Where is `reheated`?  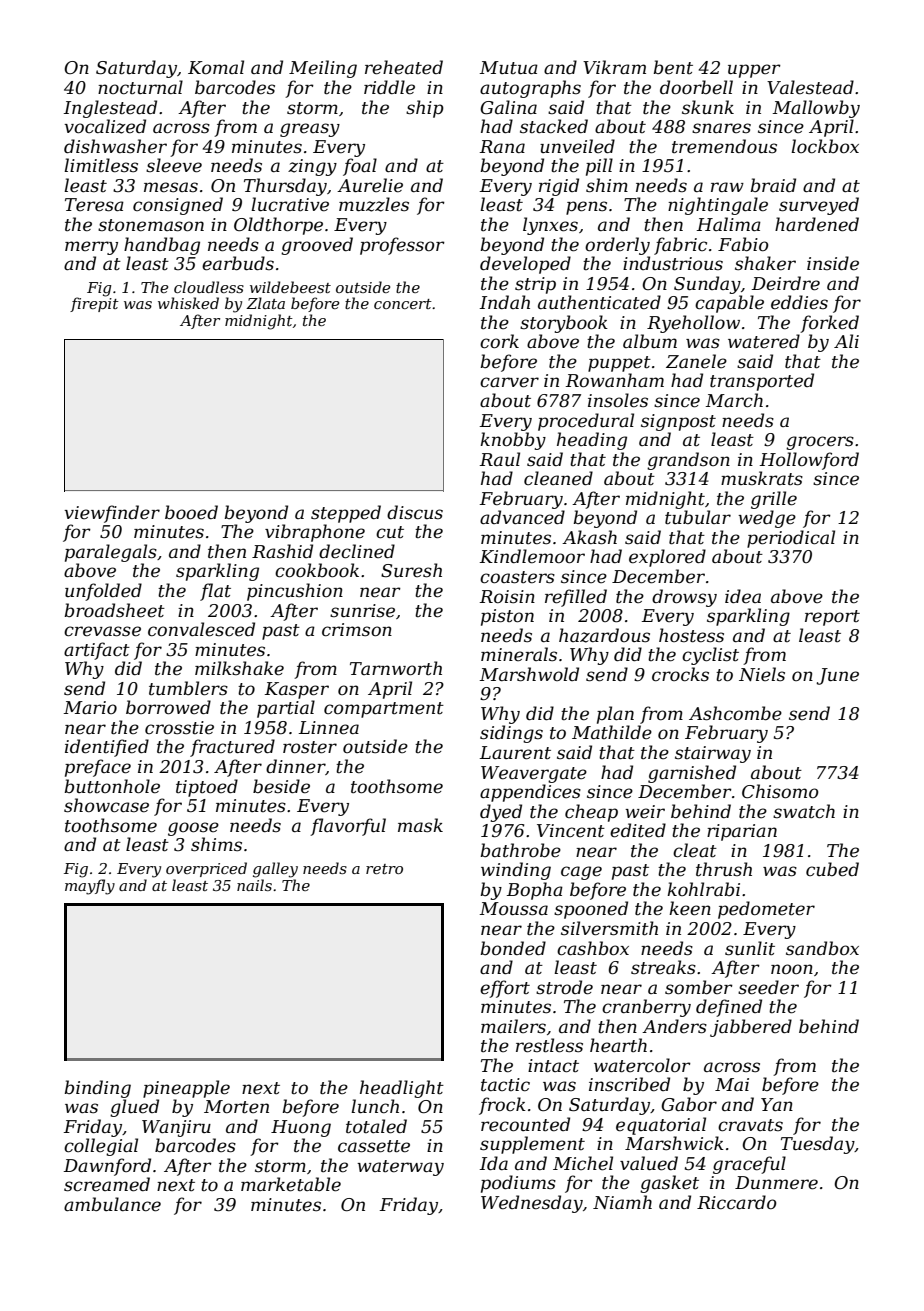
reheated is located at coordinates (404, 67).
